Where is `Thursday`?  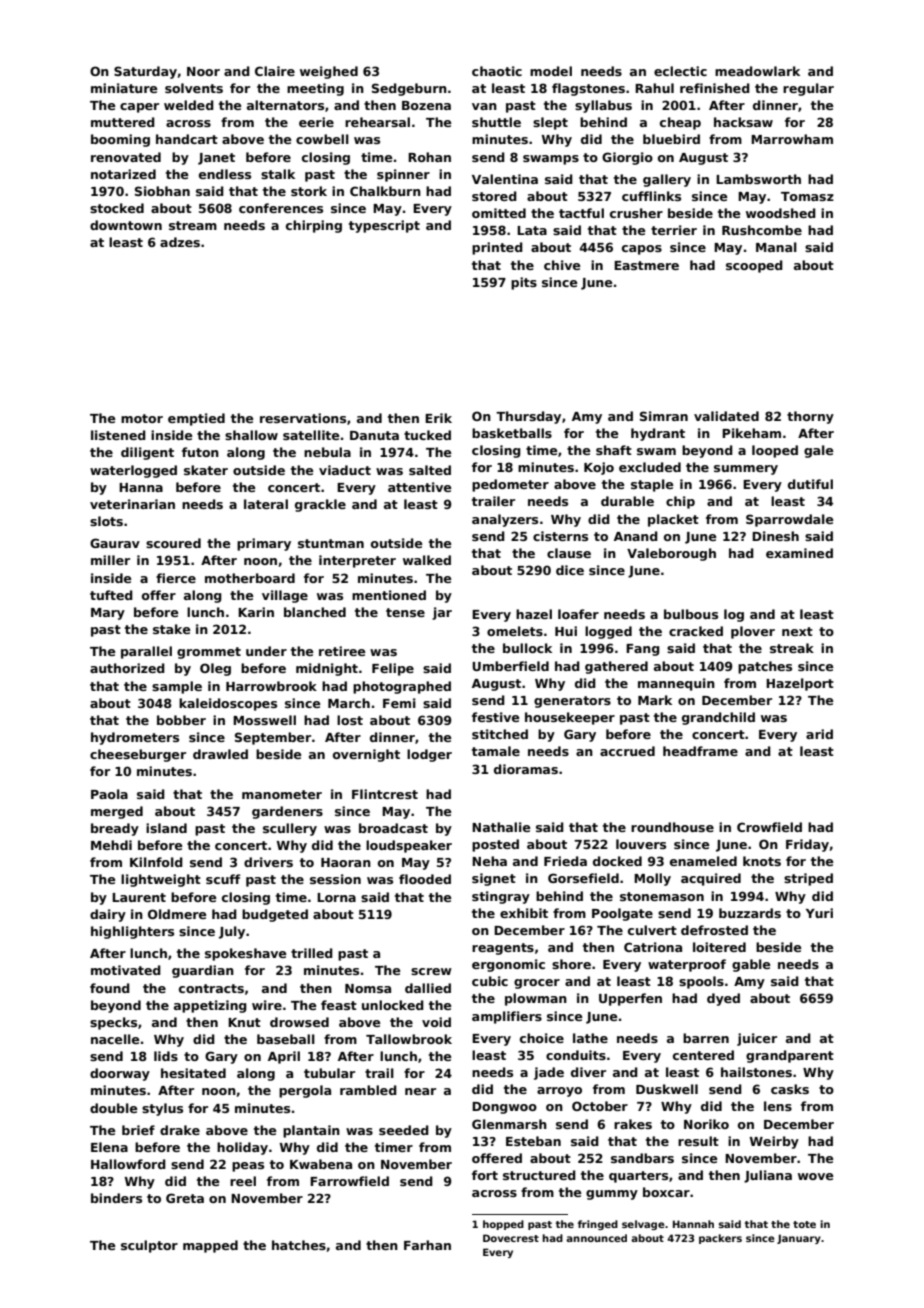 Thursday is located at coordinates (528, 417).
